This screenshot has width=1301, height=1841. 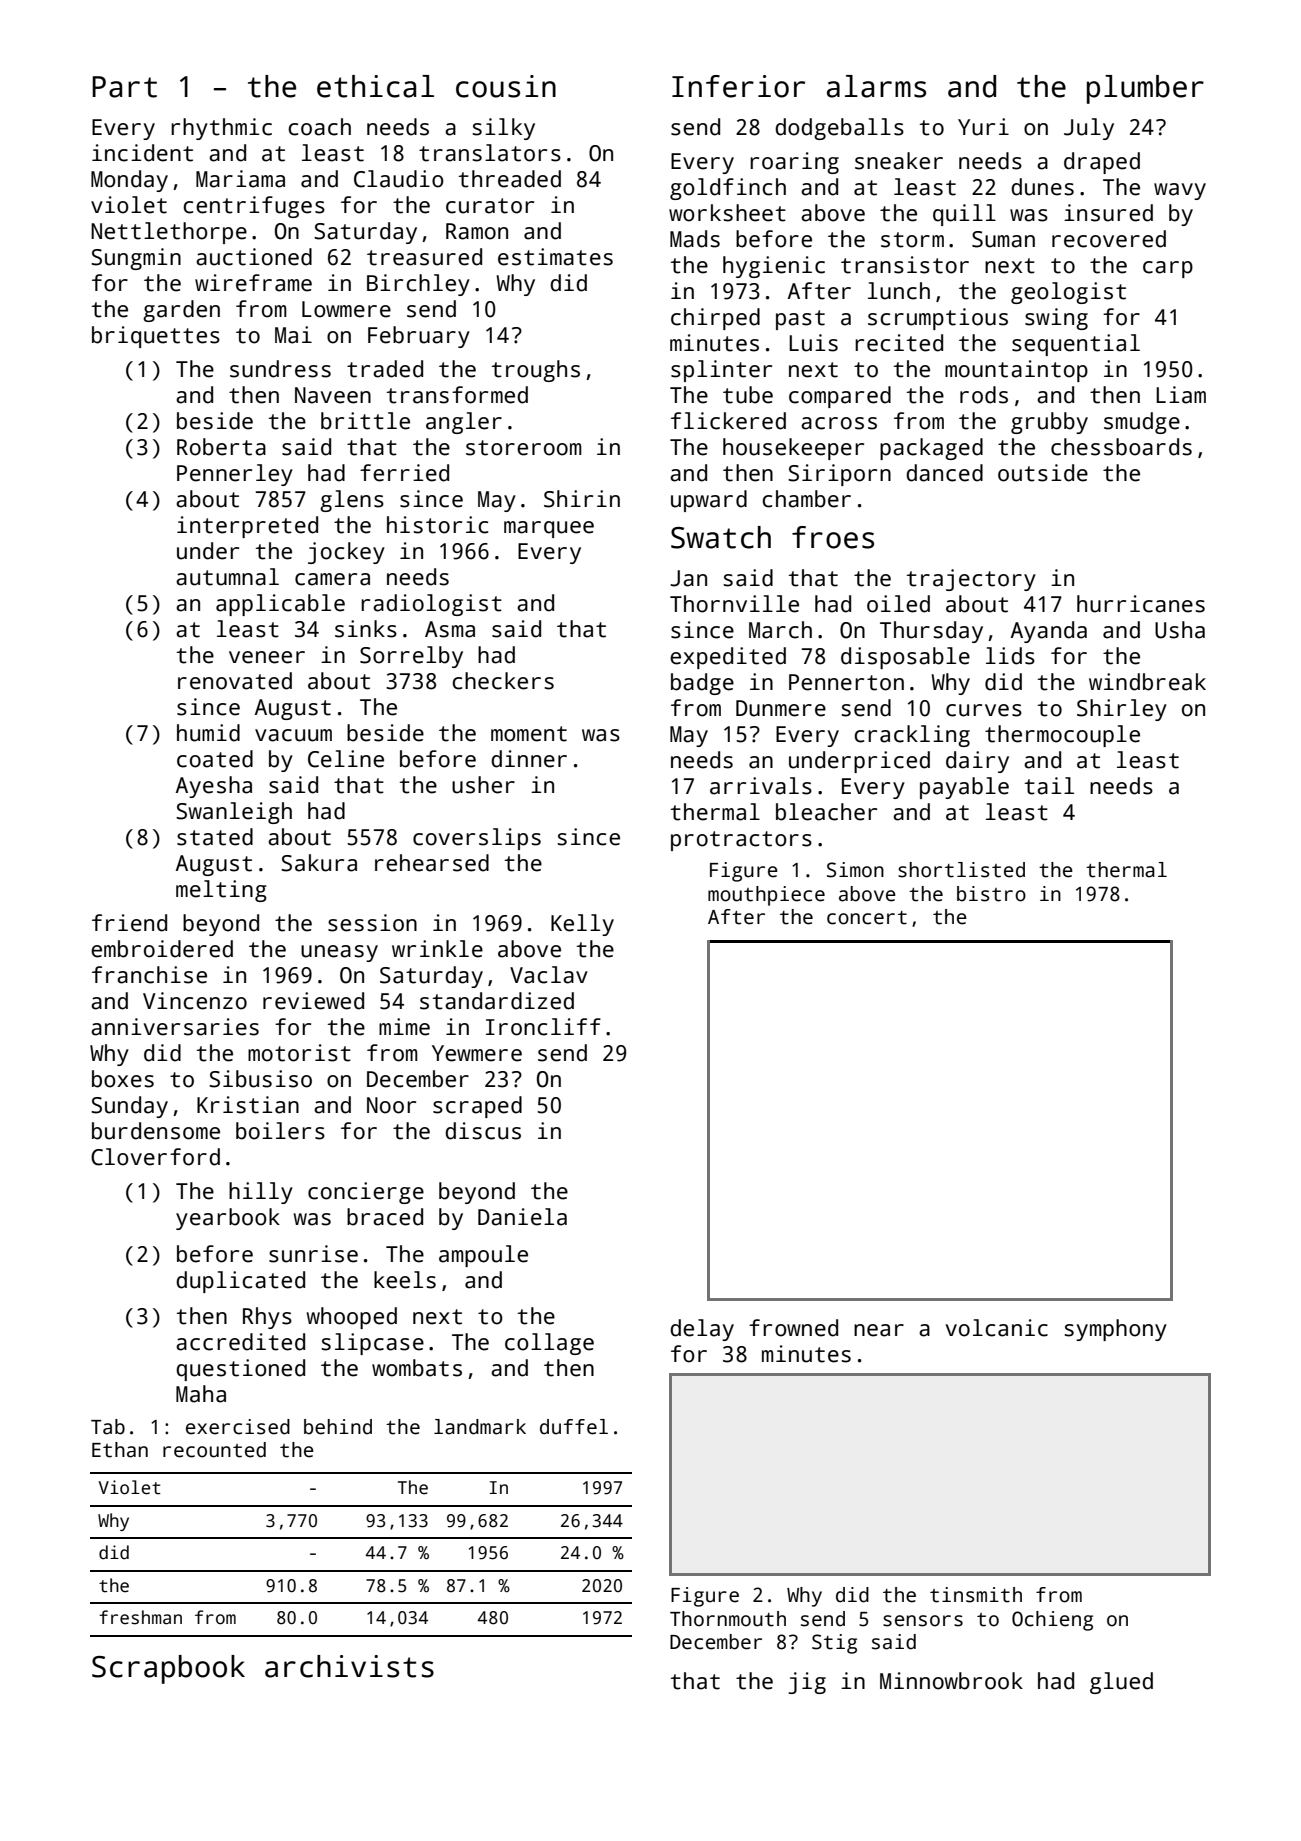 What do you see at coordinates (319, 127) in the screenshot?
I see `coach` at bounding box center [319, 127].
